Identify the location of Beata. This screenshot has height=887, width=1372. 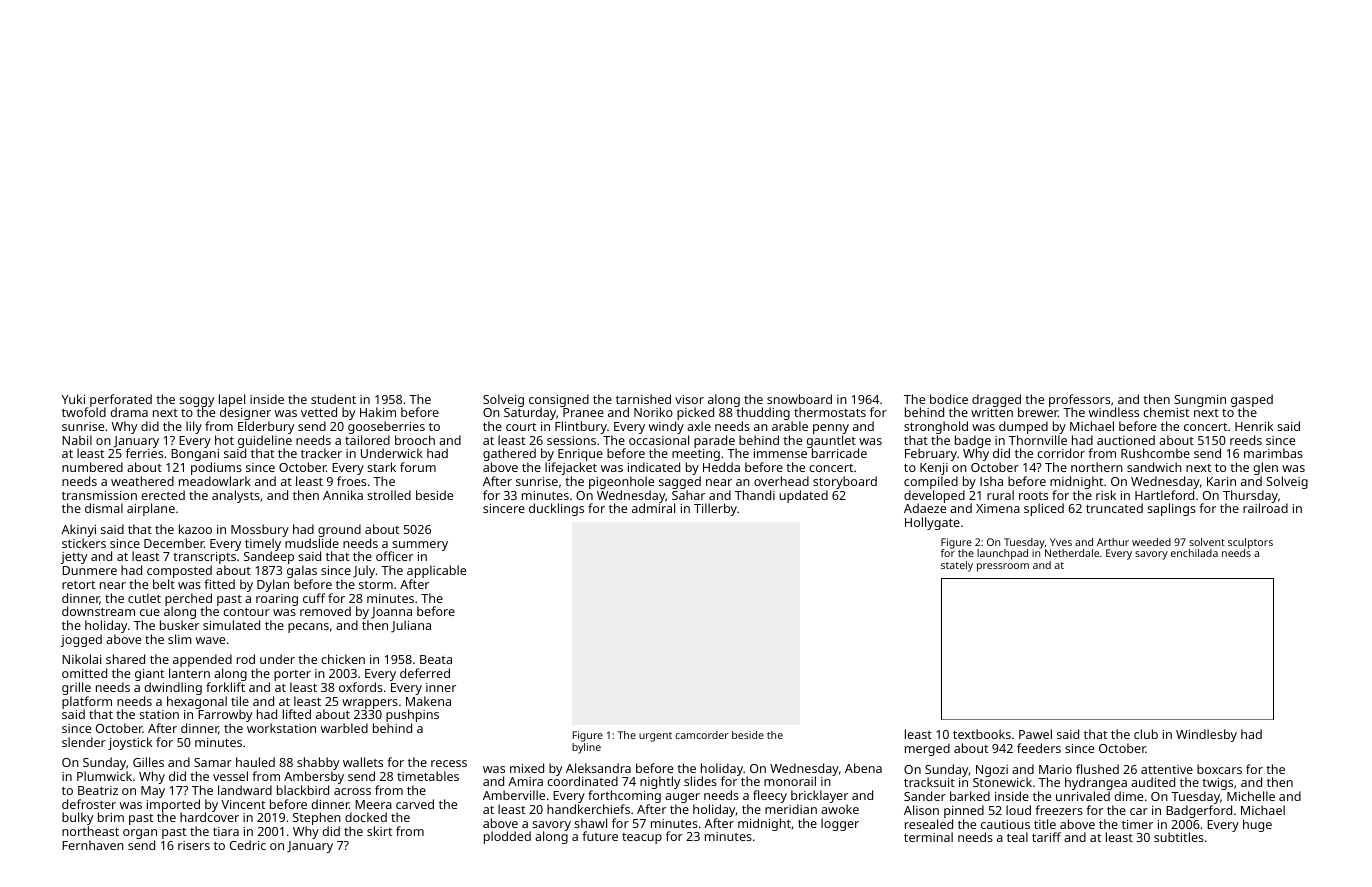
(436, 659).
